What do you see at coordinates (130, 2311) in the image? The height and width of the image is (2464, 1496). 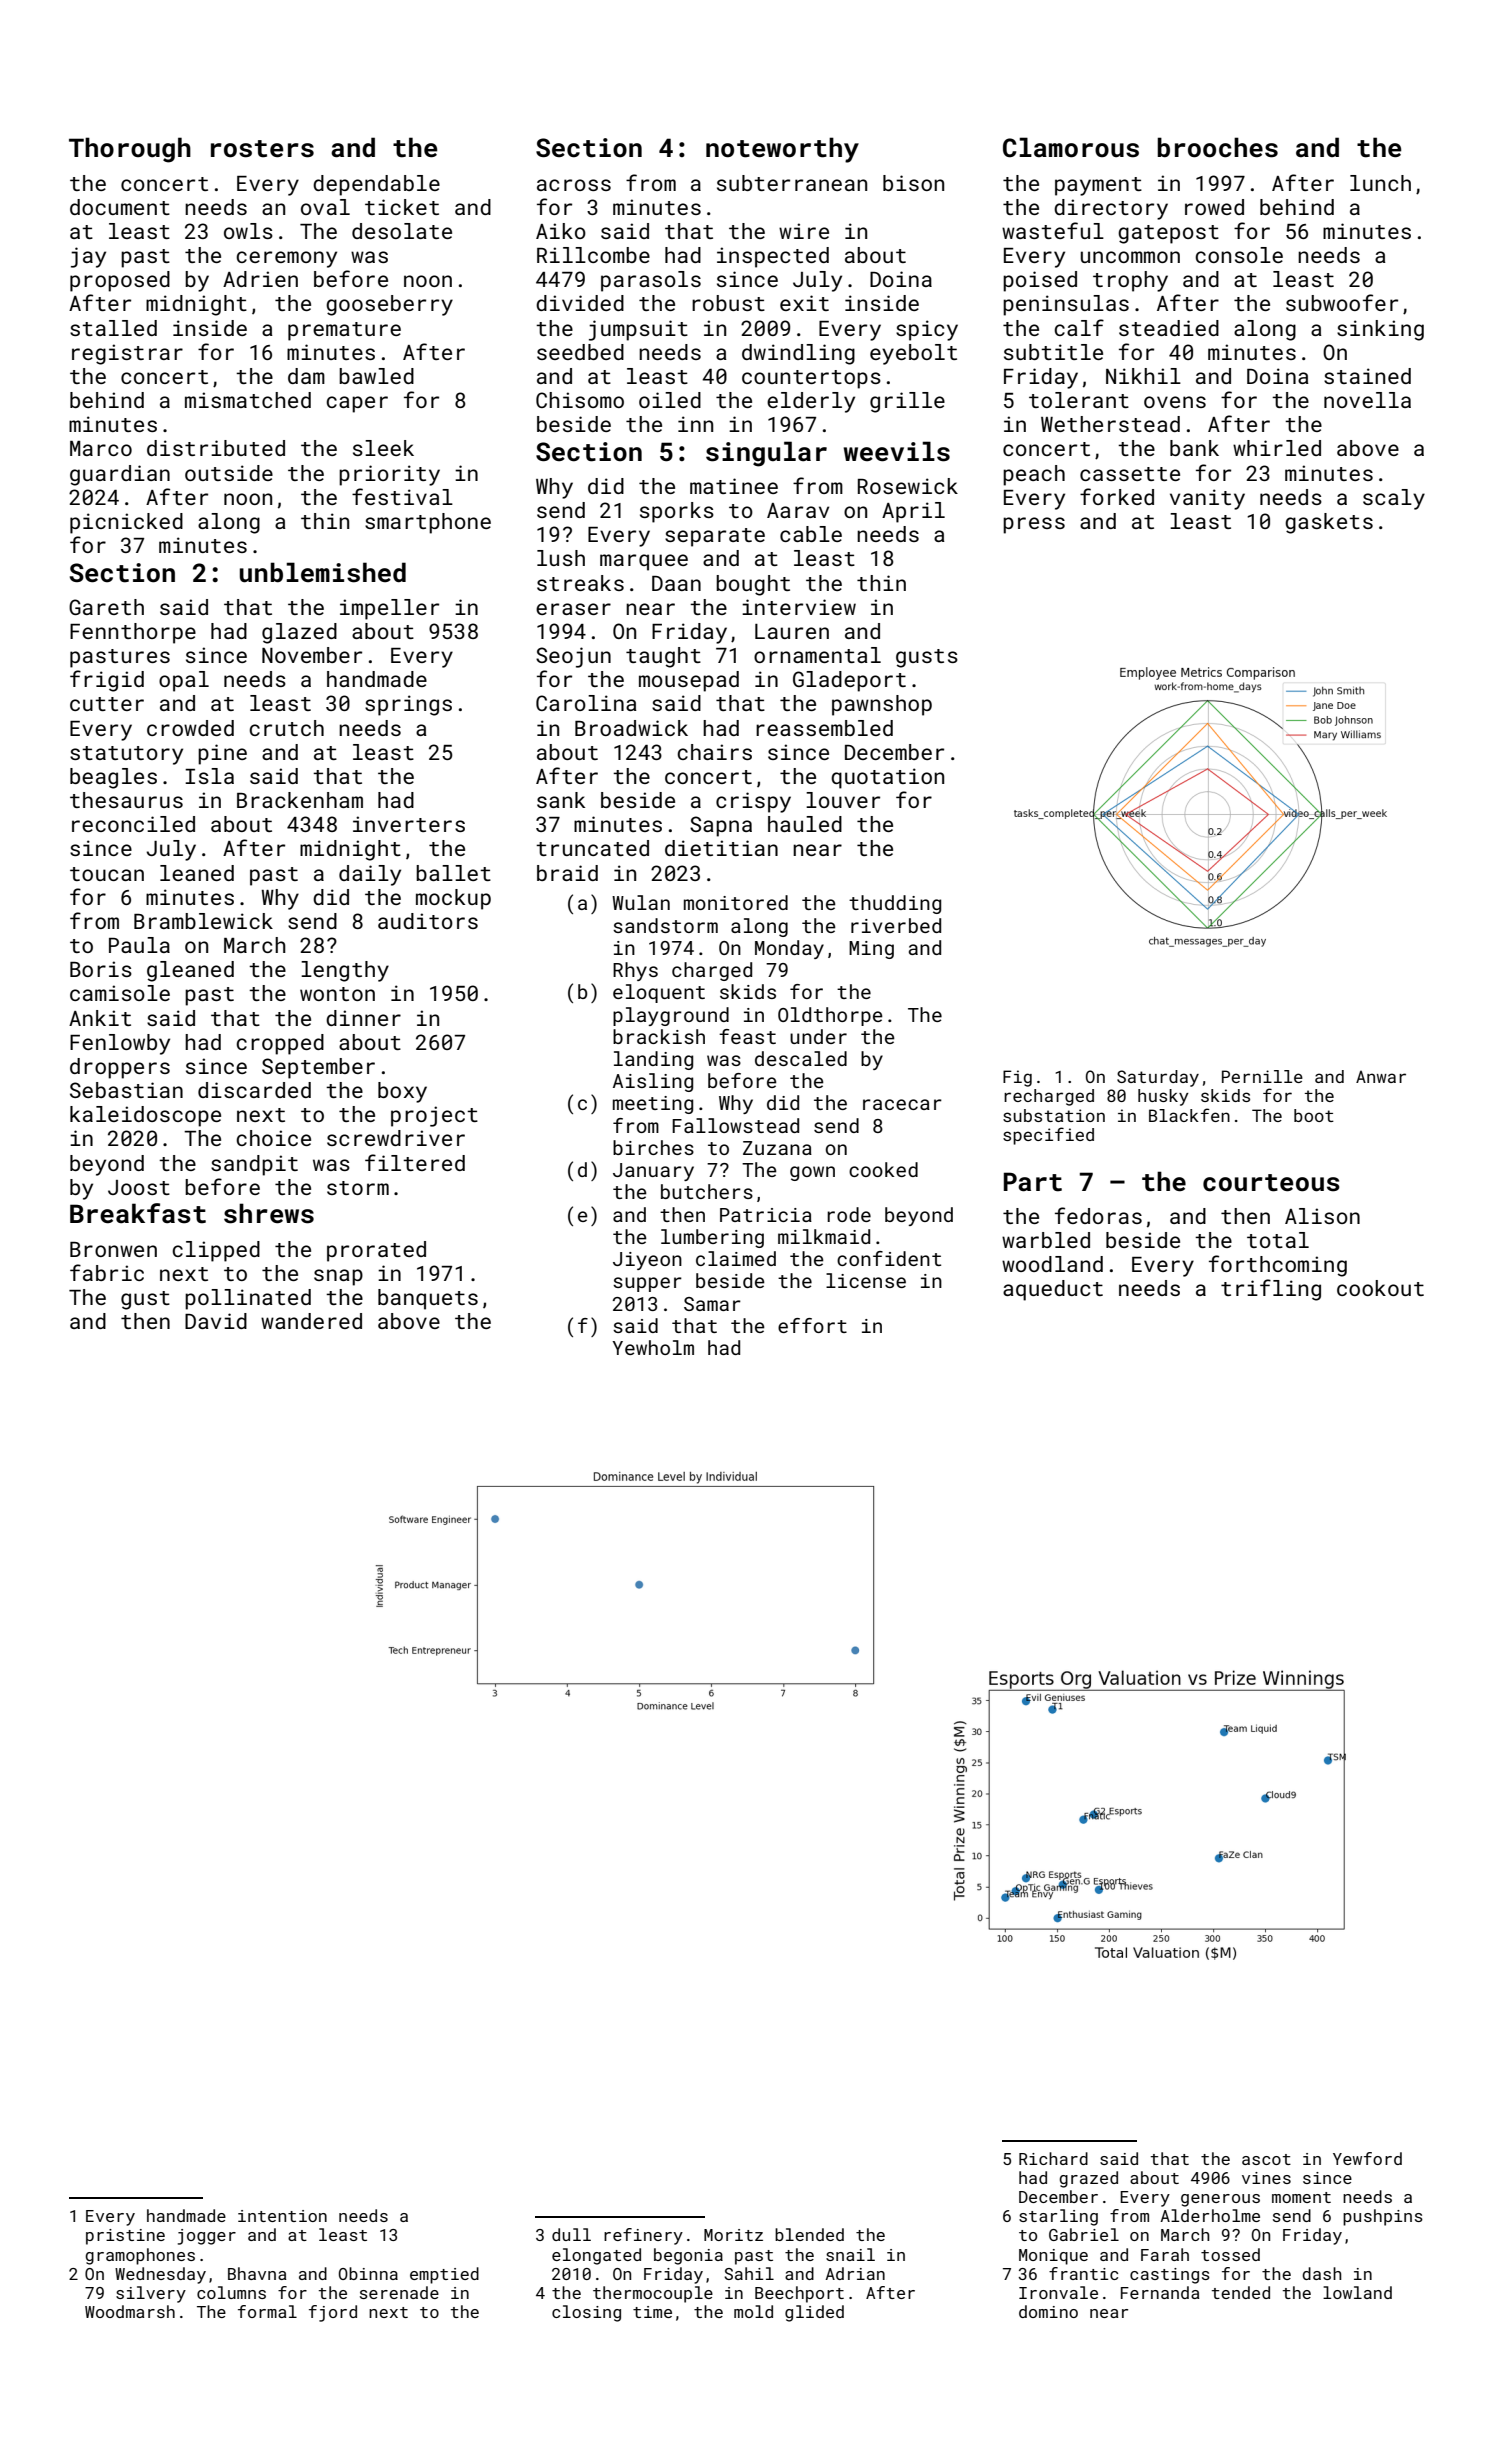 I see `Woodmarsh` at bounding box center [130, 2311].
